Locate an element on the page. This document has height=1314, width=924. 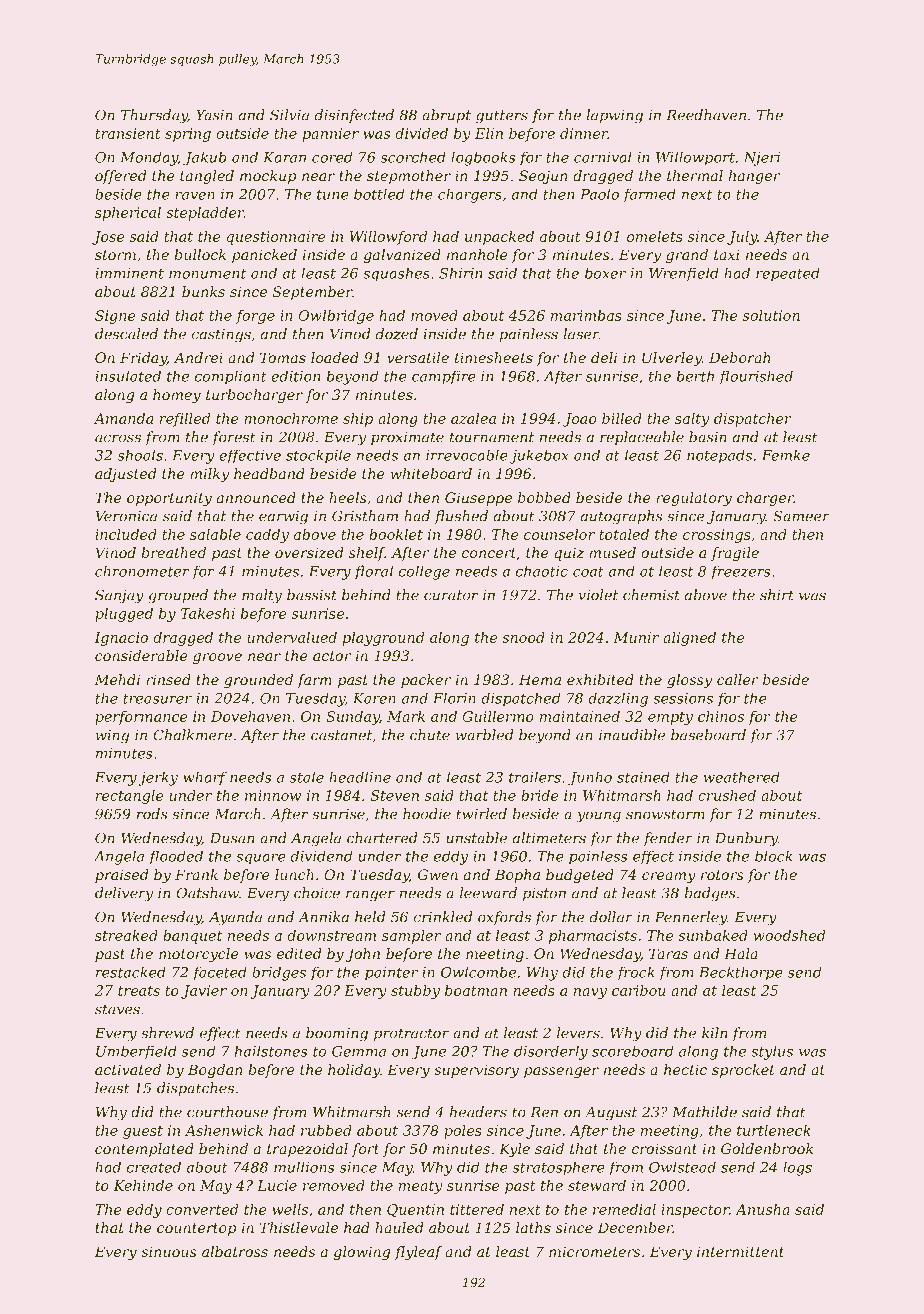
repeated is located at coordinates (788, 274).
